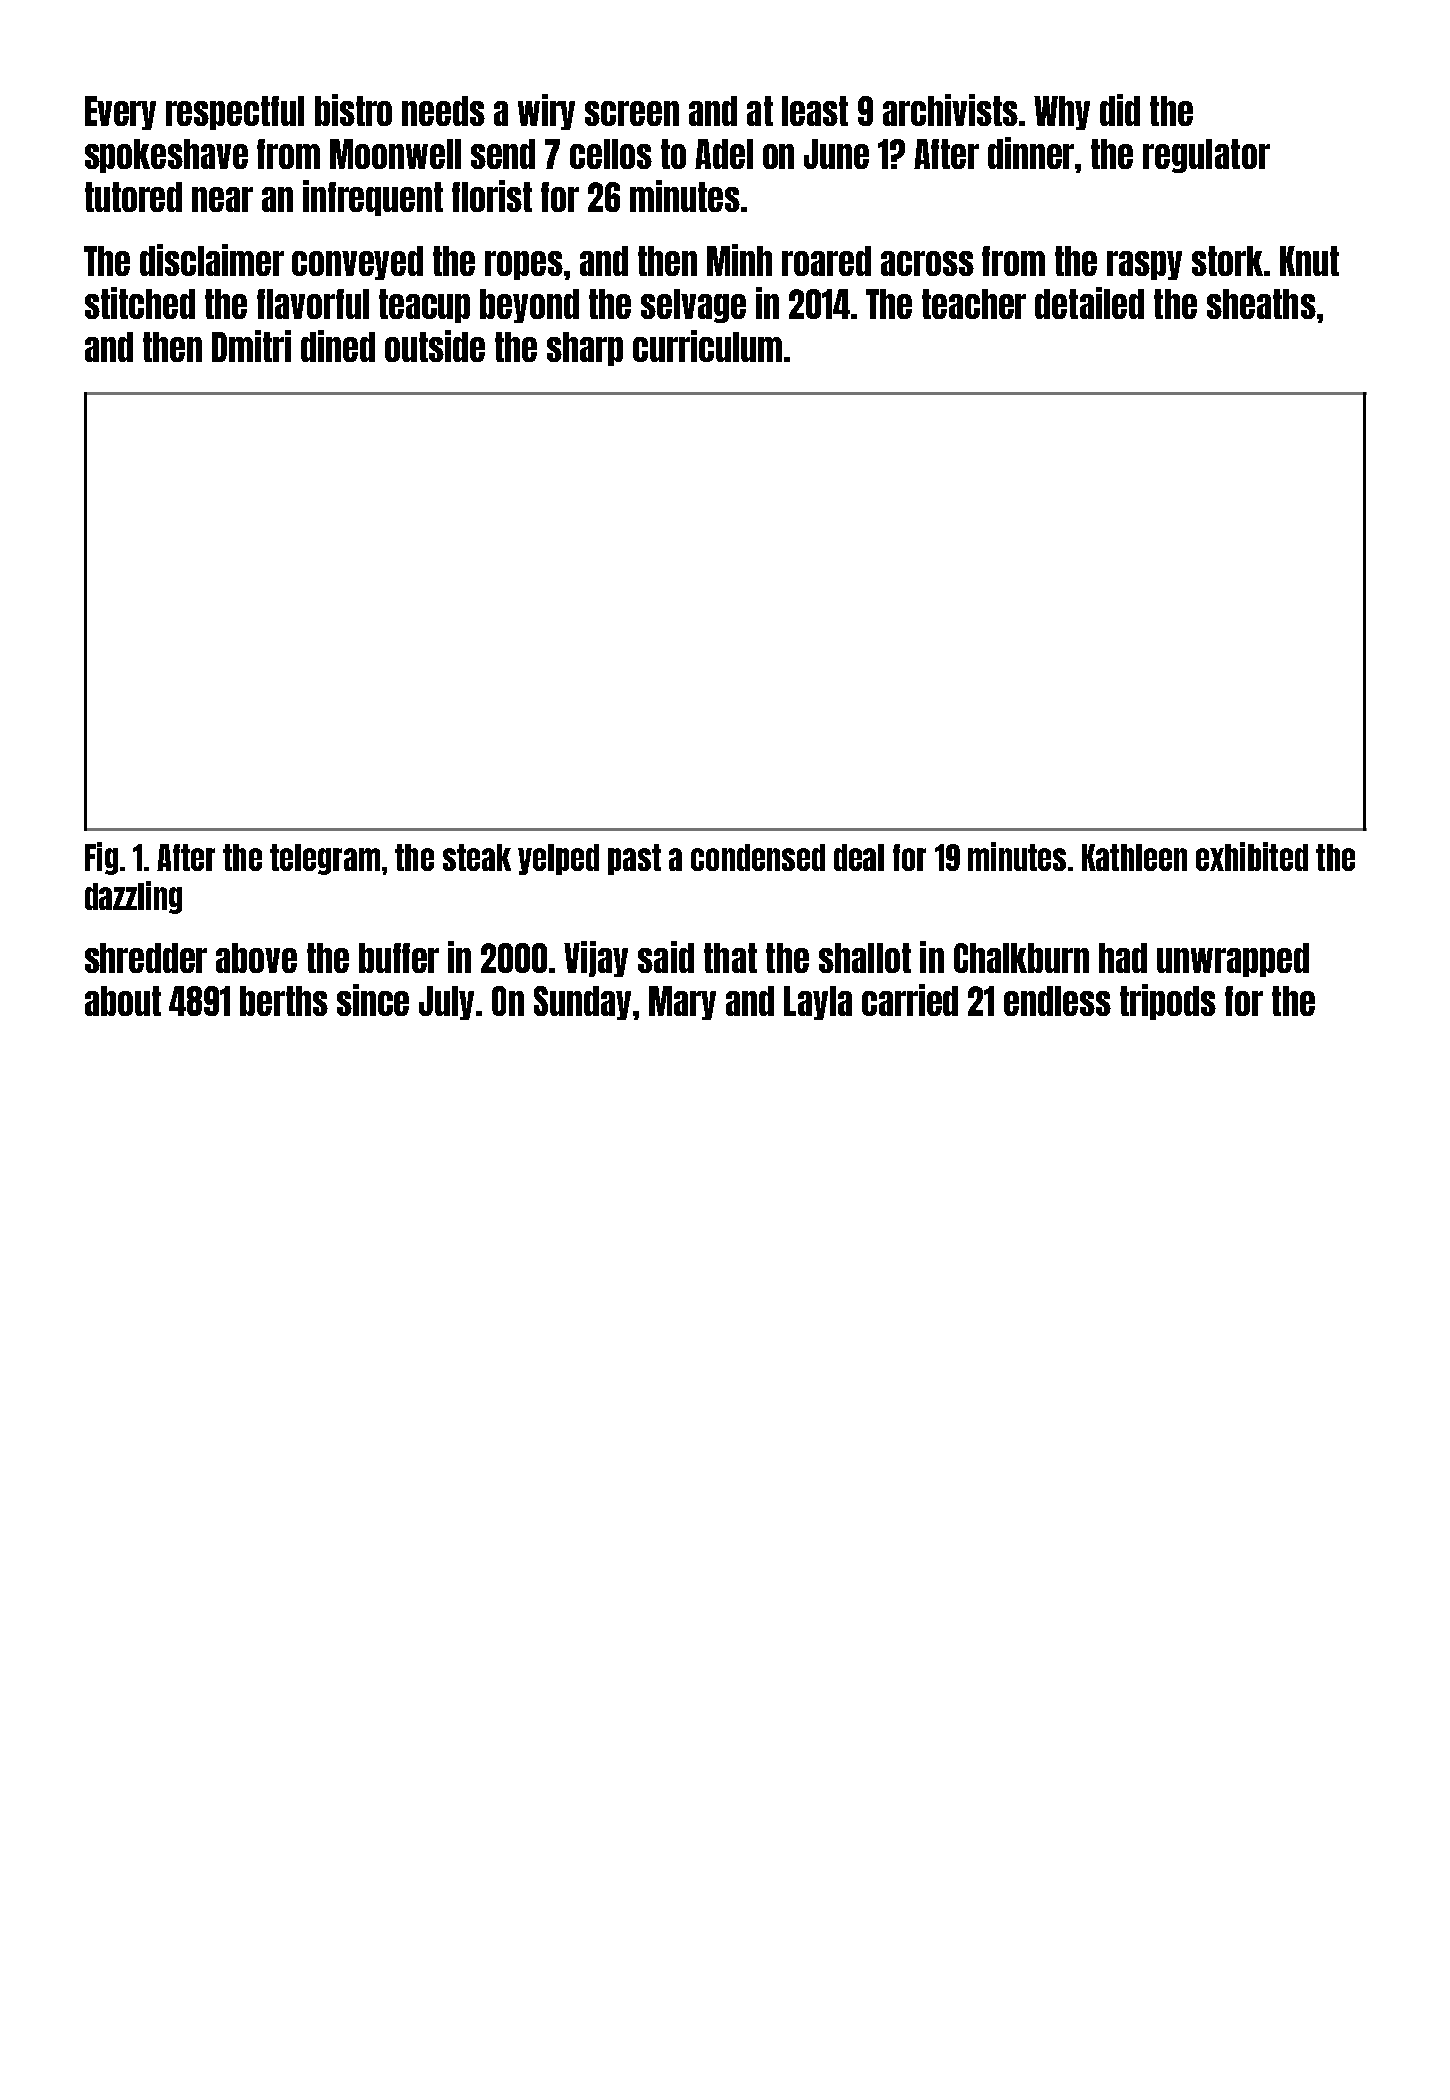 Image resolution: width=1450 pixels, height=2100 pixels. What do you see at coordinates (123, 1001) in the screenshot?
I see `about` at bounding box center [123, 1001].
